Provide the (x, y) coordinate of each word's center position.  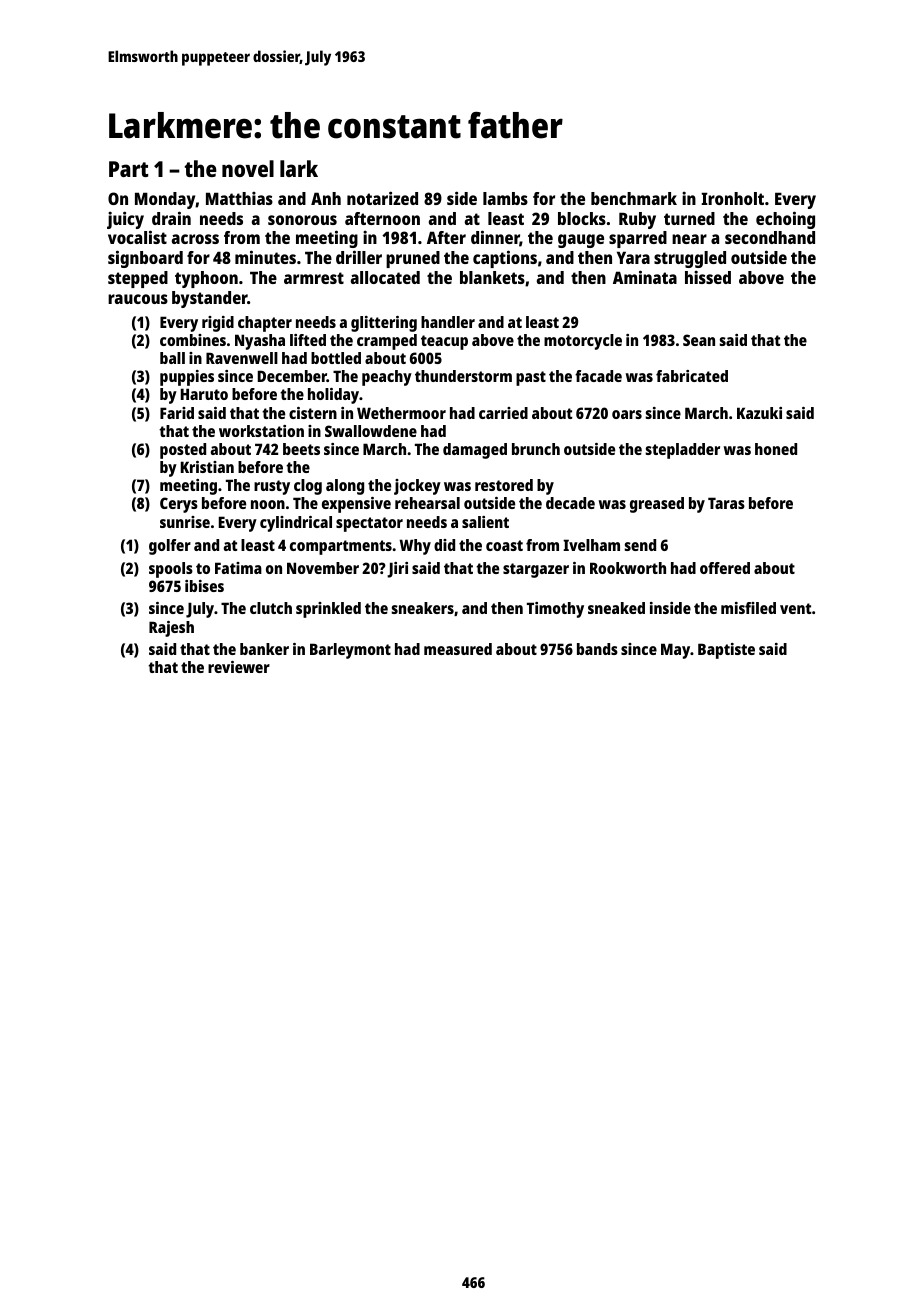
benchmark (634, 198)
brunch (536, 449)
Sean (699, 340)
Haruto (204, 394)
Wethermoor (401, 413)
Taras (726, 503)
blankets (492, 277)
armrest (314, 278)
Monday (165, 200)
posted (183, 451)
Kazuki (759, 413)
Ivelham (591, 545)
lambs (505, 198)
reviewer (239, 667)
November (323, 568)
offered (725, 568)
